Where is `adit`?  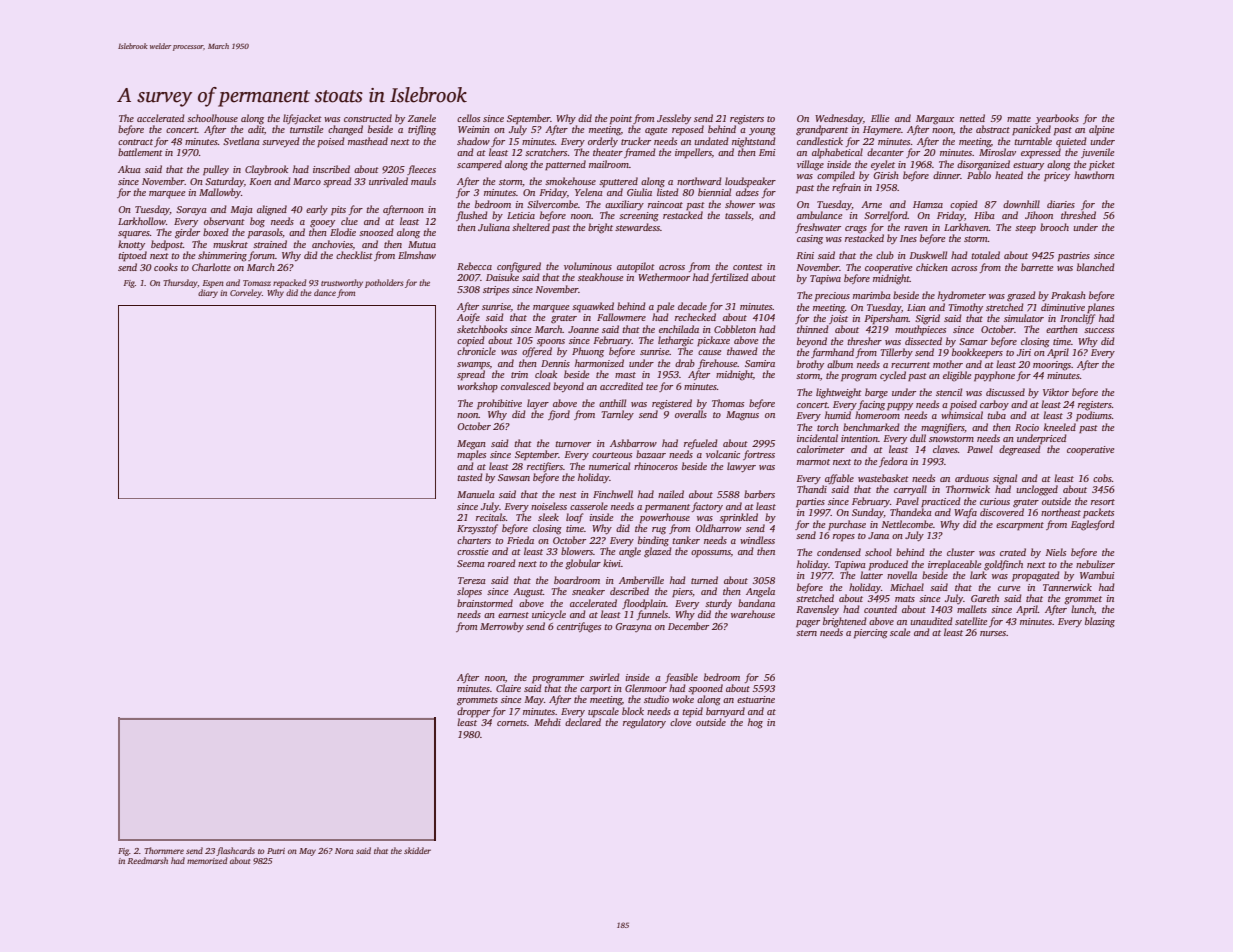
adit is located at coordinates (256, 130).
